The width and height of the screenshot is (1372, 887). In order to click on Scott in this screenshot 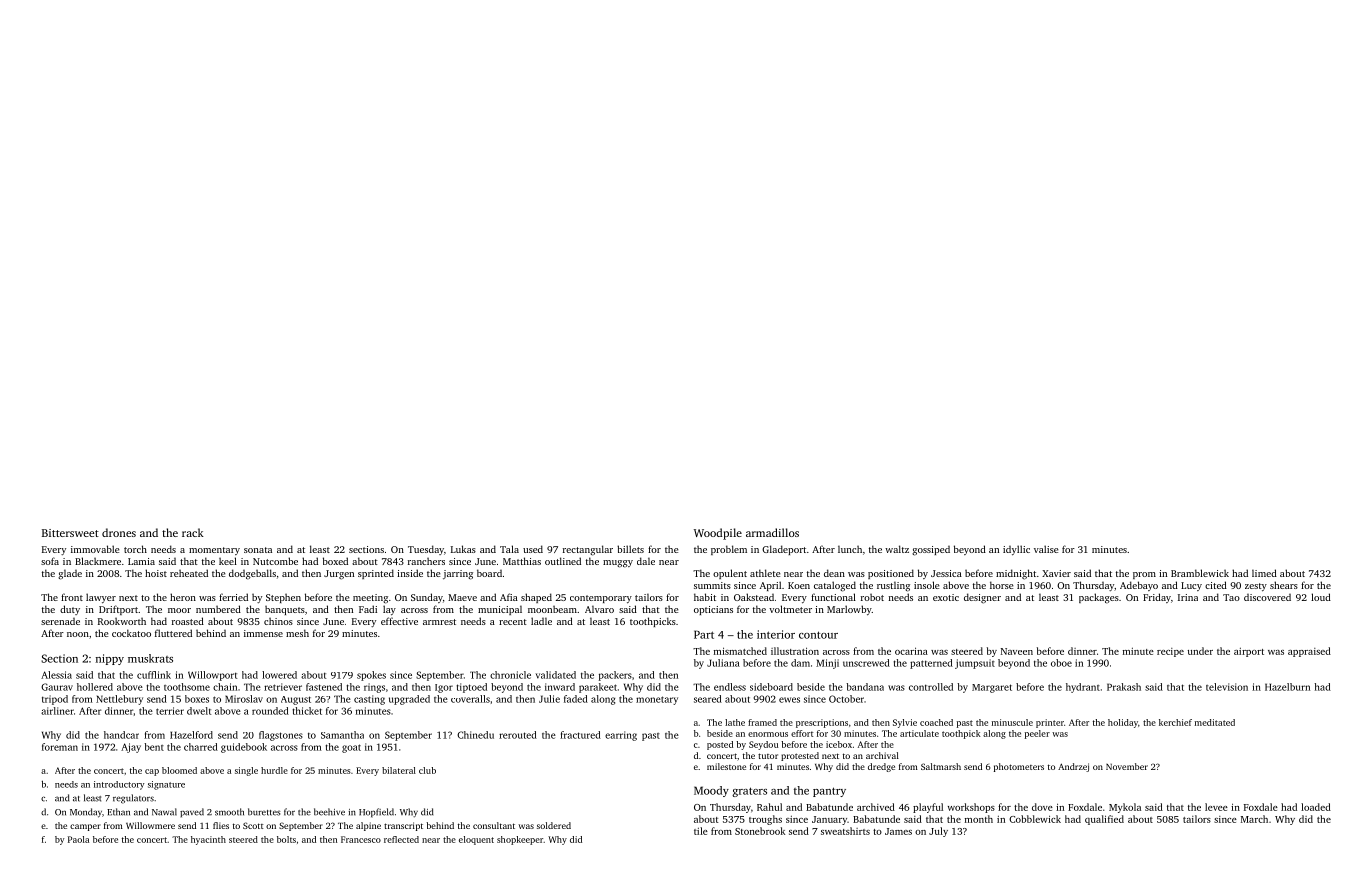, I will do `click(253, 825)`.
